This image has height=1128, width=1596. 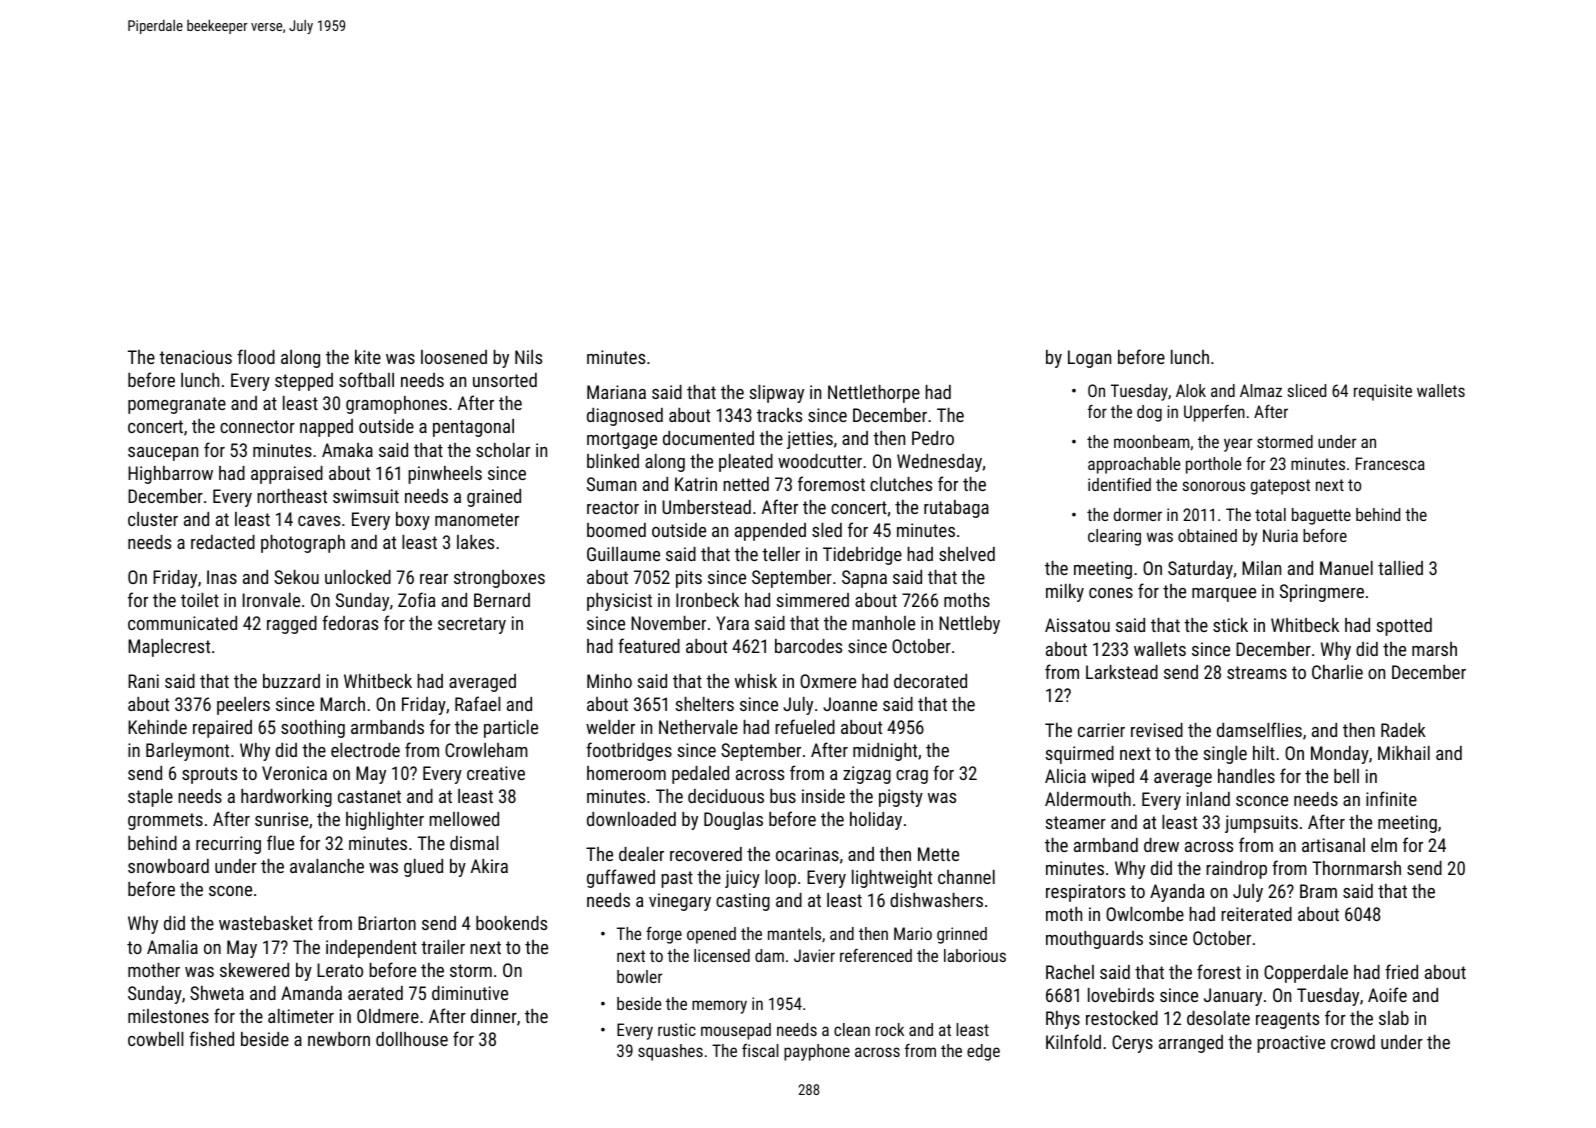 I want to click on creative, so click(x=496, y=773).
